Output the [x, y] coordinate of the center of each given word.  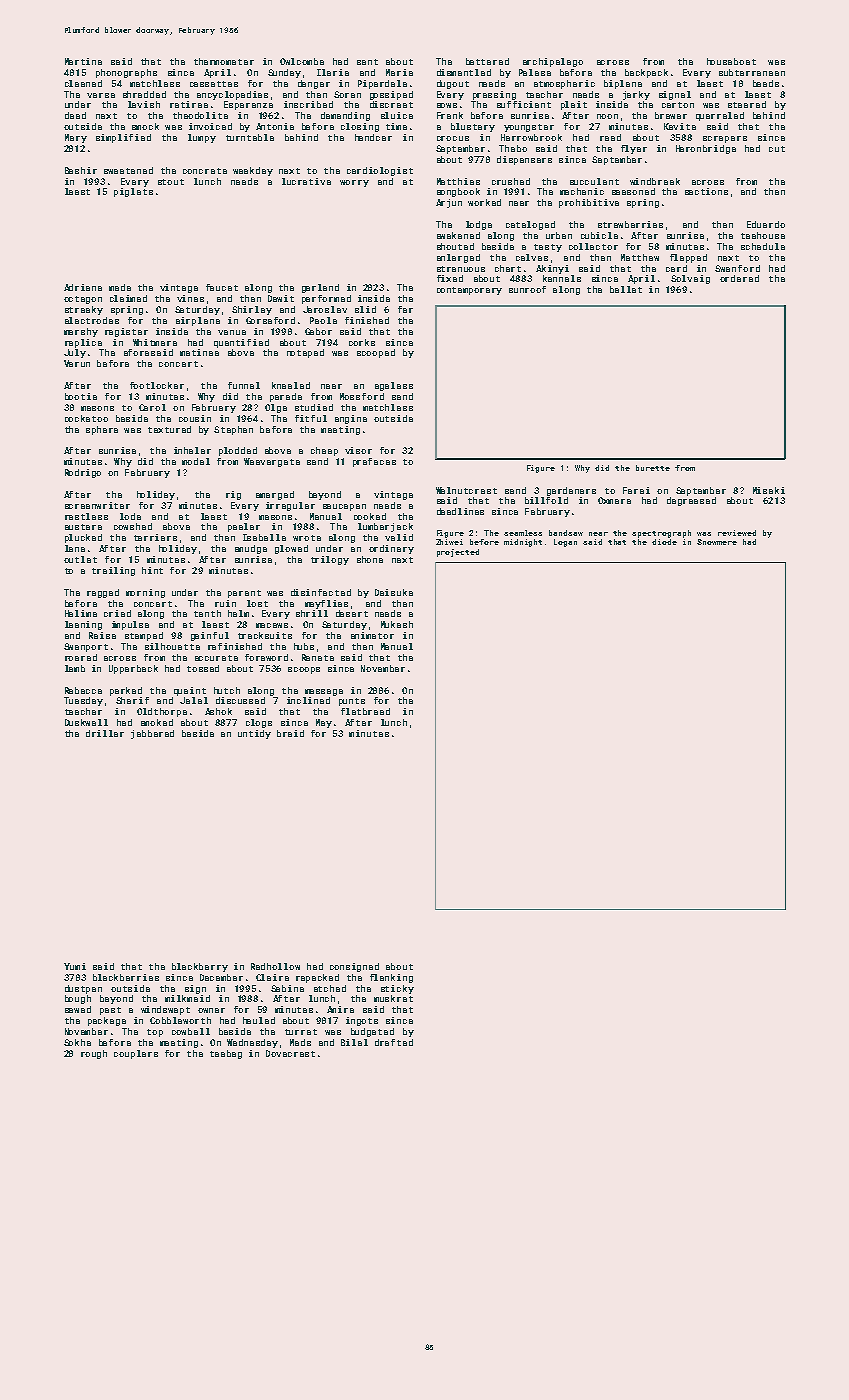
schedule [763, 246]
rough [94, 1054]
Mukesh [397, 624]
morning [145, 593]
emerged [275, 495]
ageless [394, 386]
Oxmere [614, 500]
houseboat [731, 61]
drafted [394, 1042]
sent [367, 62]
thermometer [224, 61]
